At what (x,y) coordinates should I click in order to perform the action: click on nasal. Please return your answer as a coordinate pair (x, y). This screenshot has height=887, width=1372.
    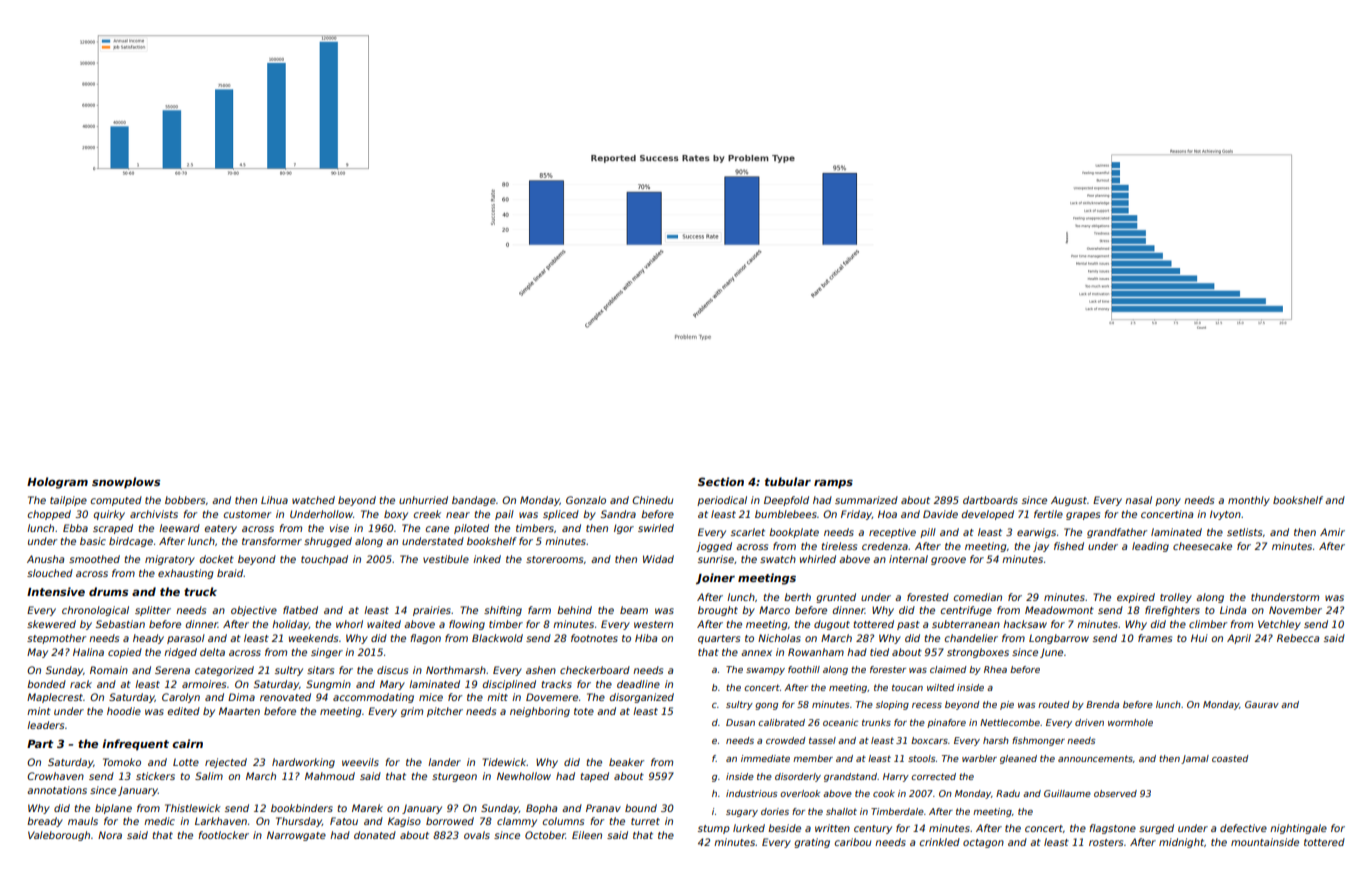
    Looking at the image, I should click on (1138, 500).
